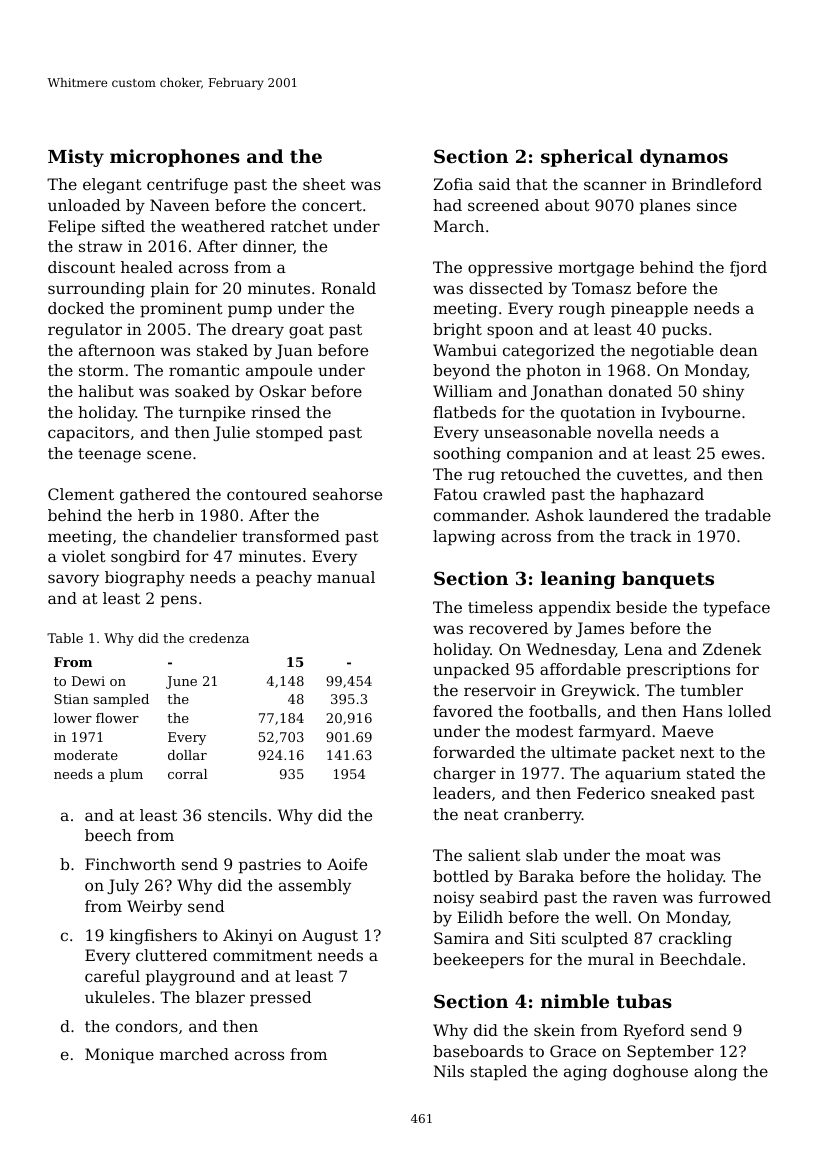 This screenshot has height=1165, width=821. I want to click on screened, so click(503, 205).
